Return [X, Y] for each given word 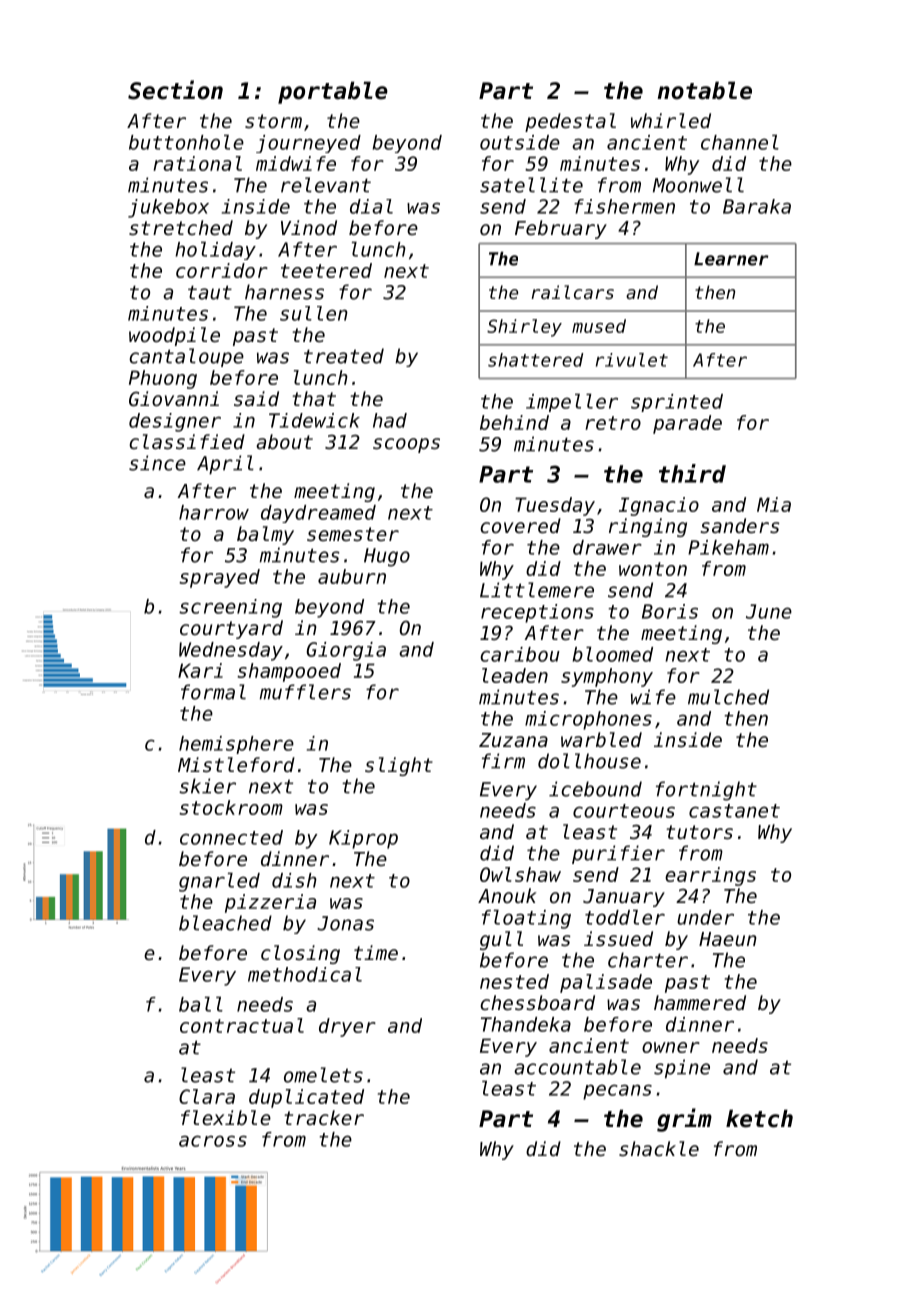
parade [687, 424]
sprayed [219, 578]
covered [520, 525]
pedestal [570, 122]
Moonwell [698, 185]
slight [399, 766]
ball [201, 1004]
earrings [710, 876]
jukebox [168, 208]
